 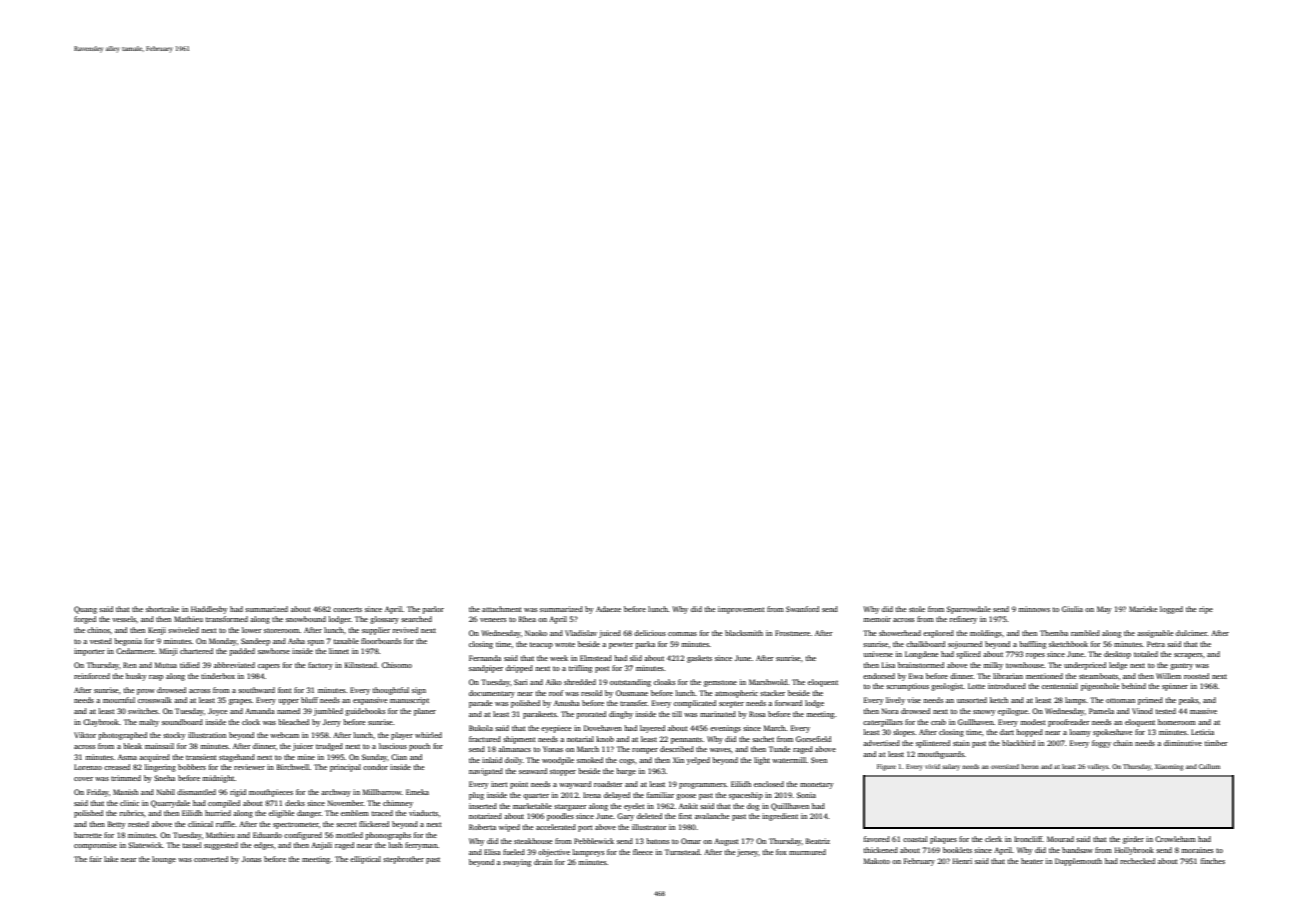 What do you see at coordinates (1177, 722) in the screenshot?
I see `homeroom` at bounding box center [1177, 722].
